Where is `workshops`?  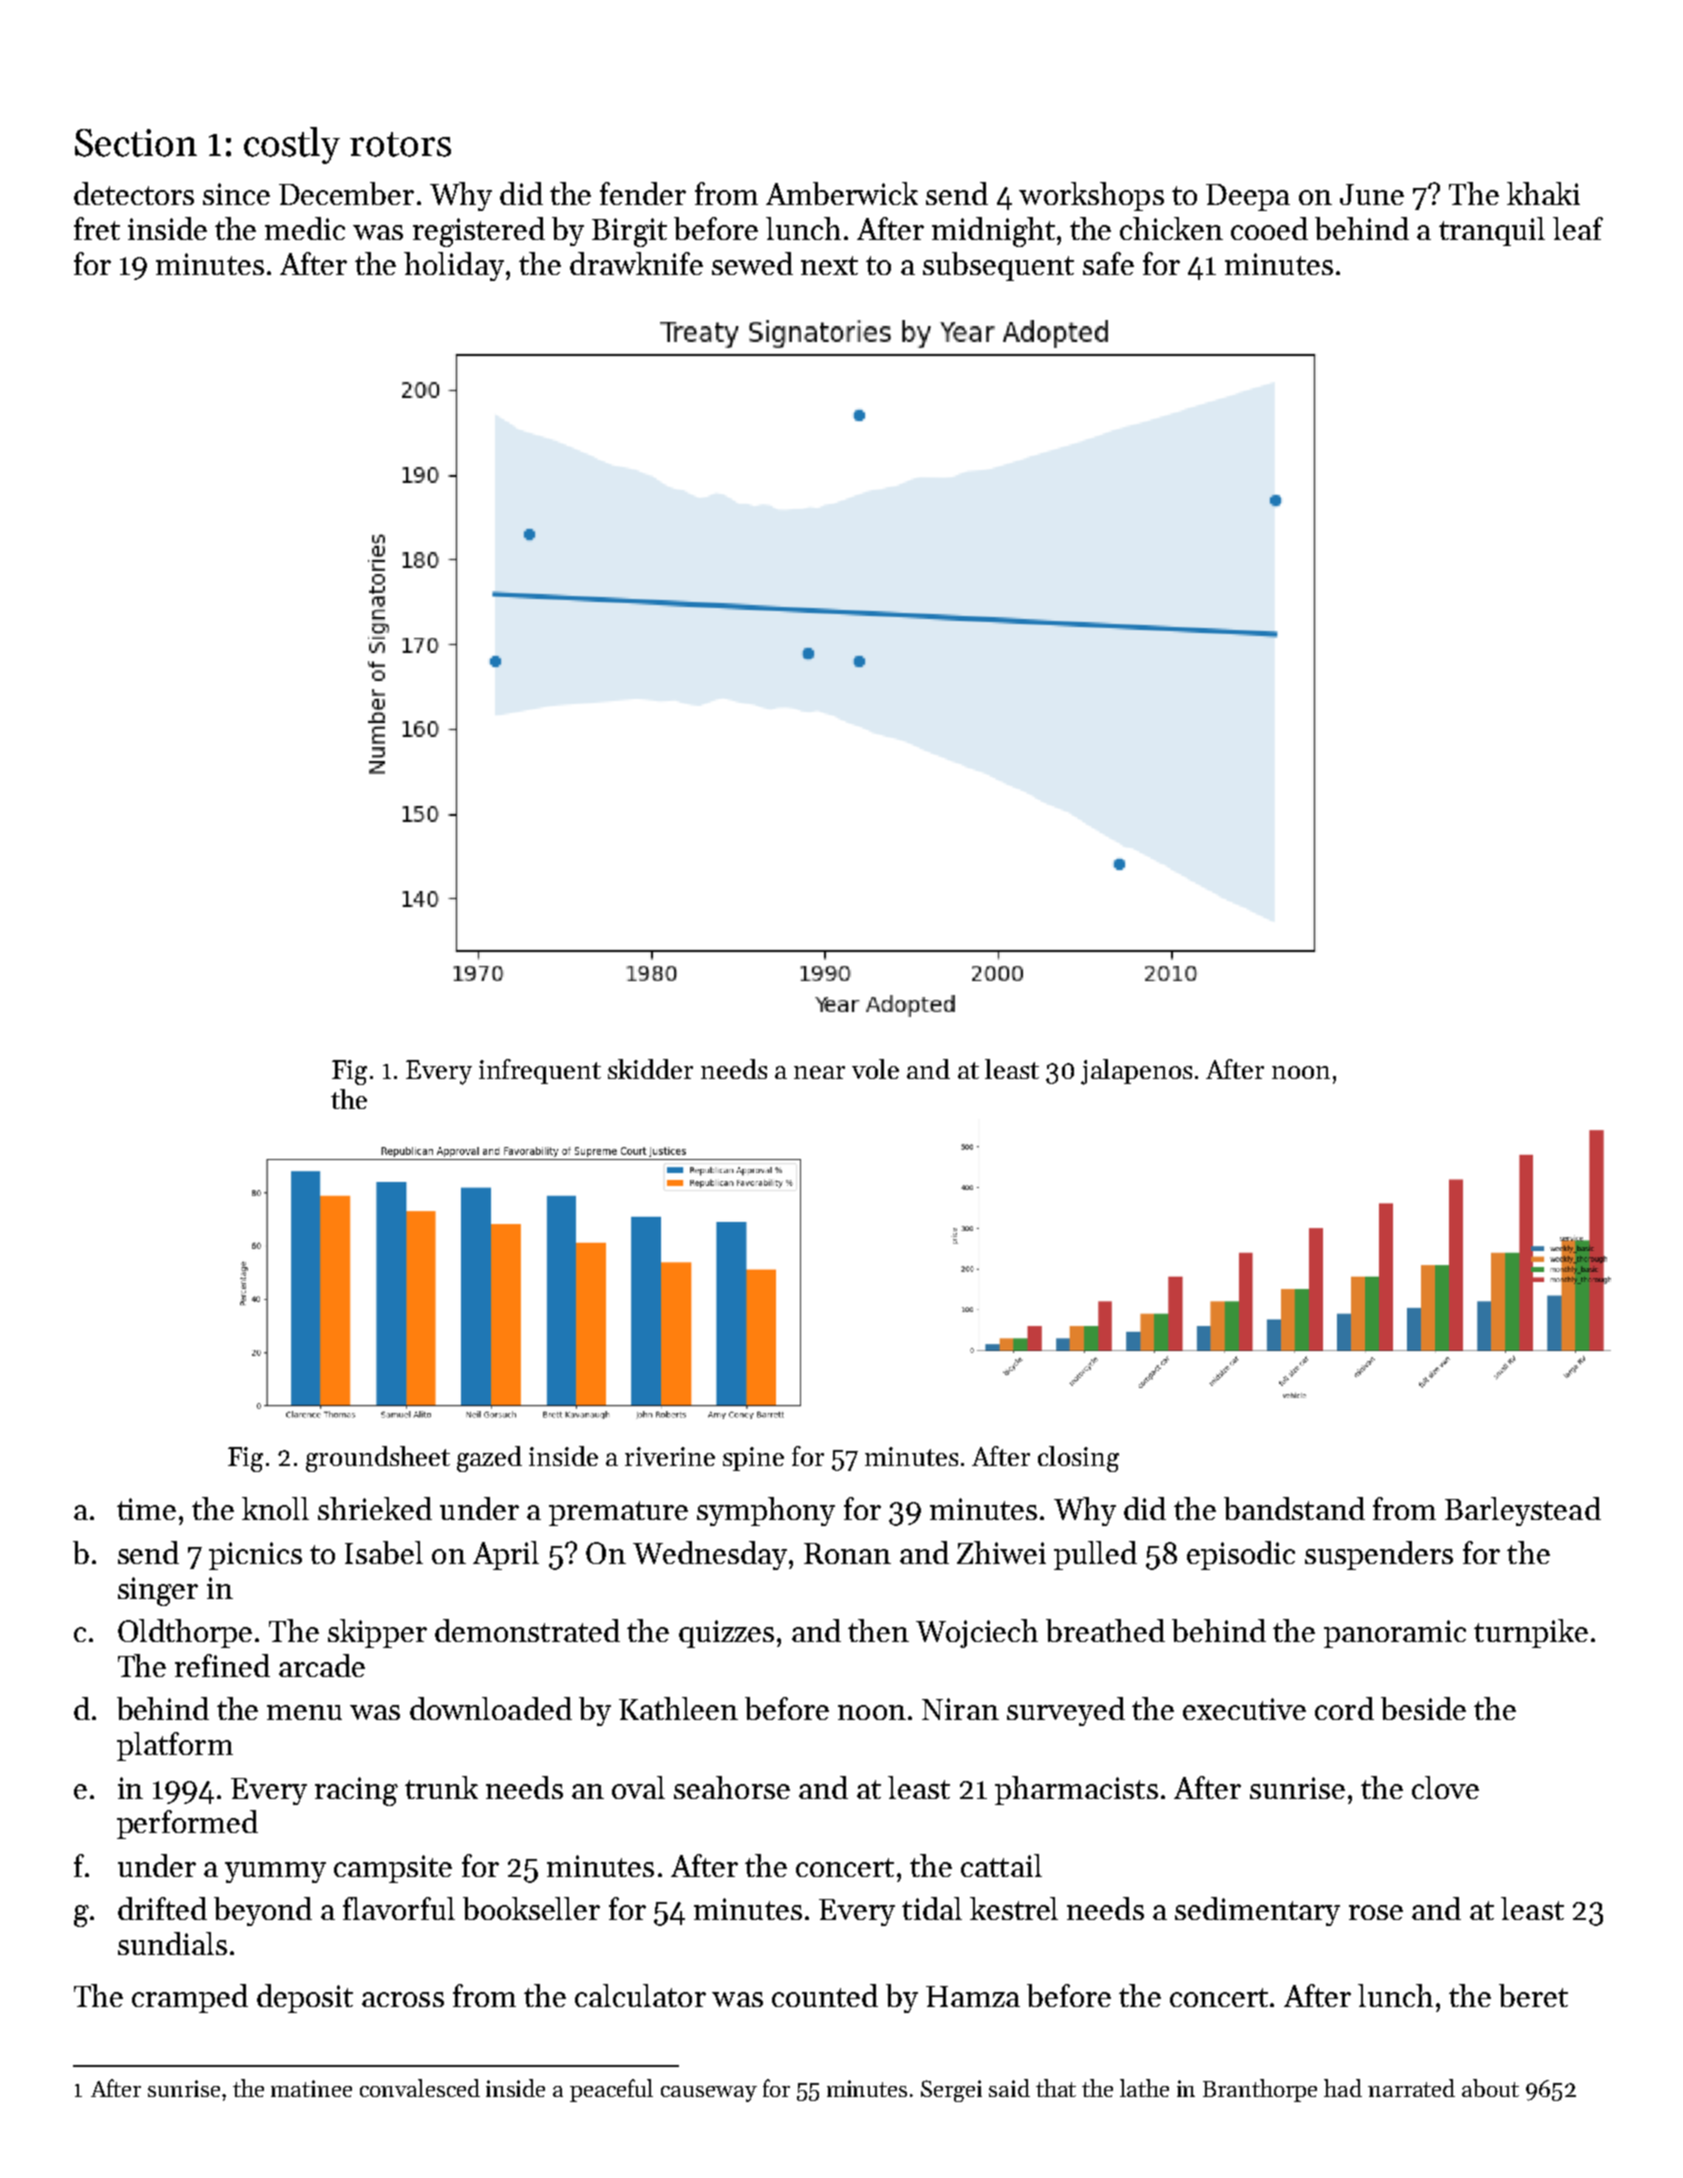 workshops is located at coordinates (1091, 196).
